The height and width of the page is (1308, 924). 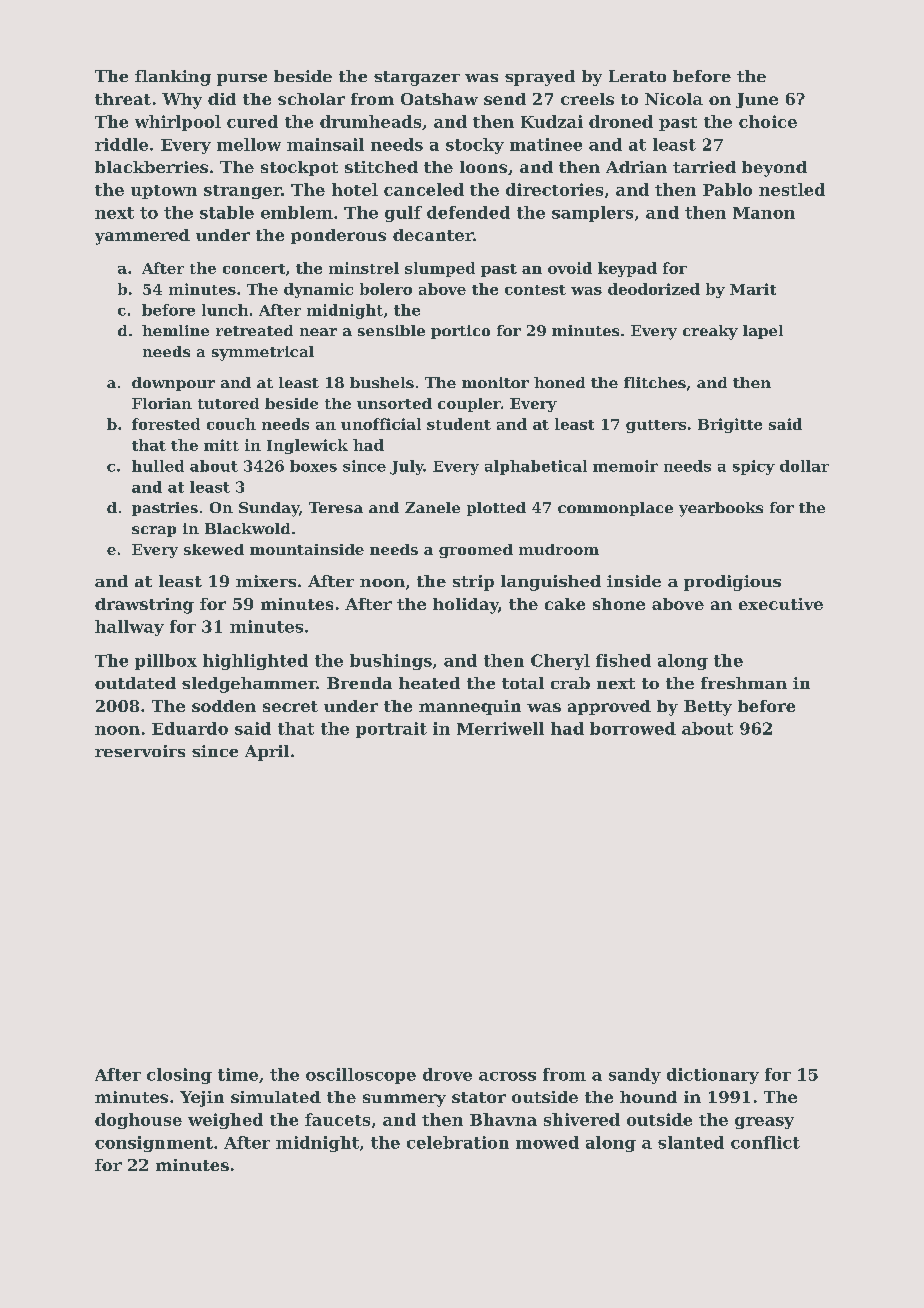 I want to click on scholar, so click(x=311, y=99).
